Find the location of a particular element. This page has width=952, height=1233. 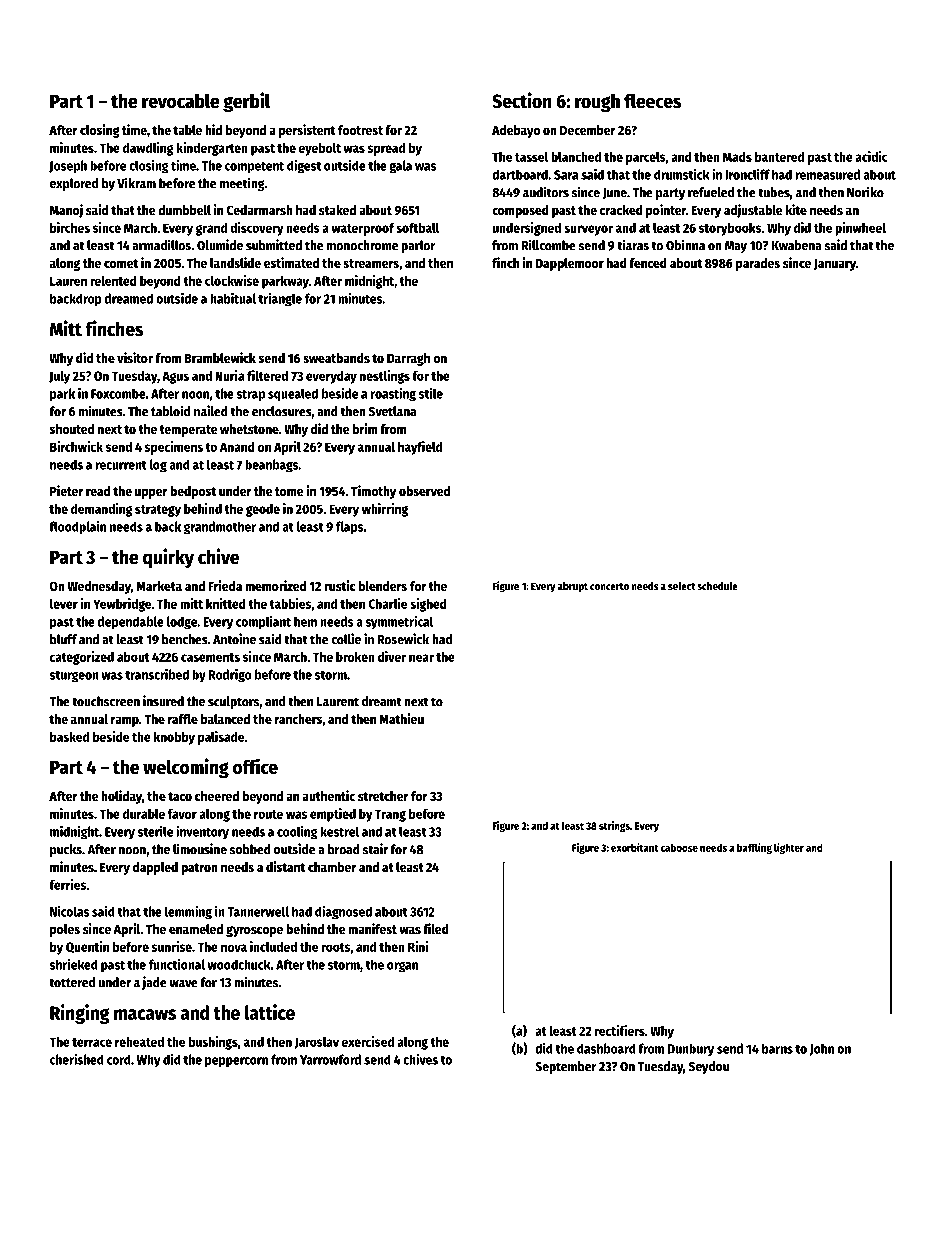

Kwabena is located at coordinates (796, 245).
